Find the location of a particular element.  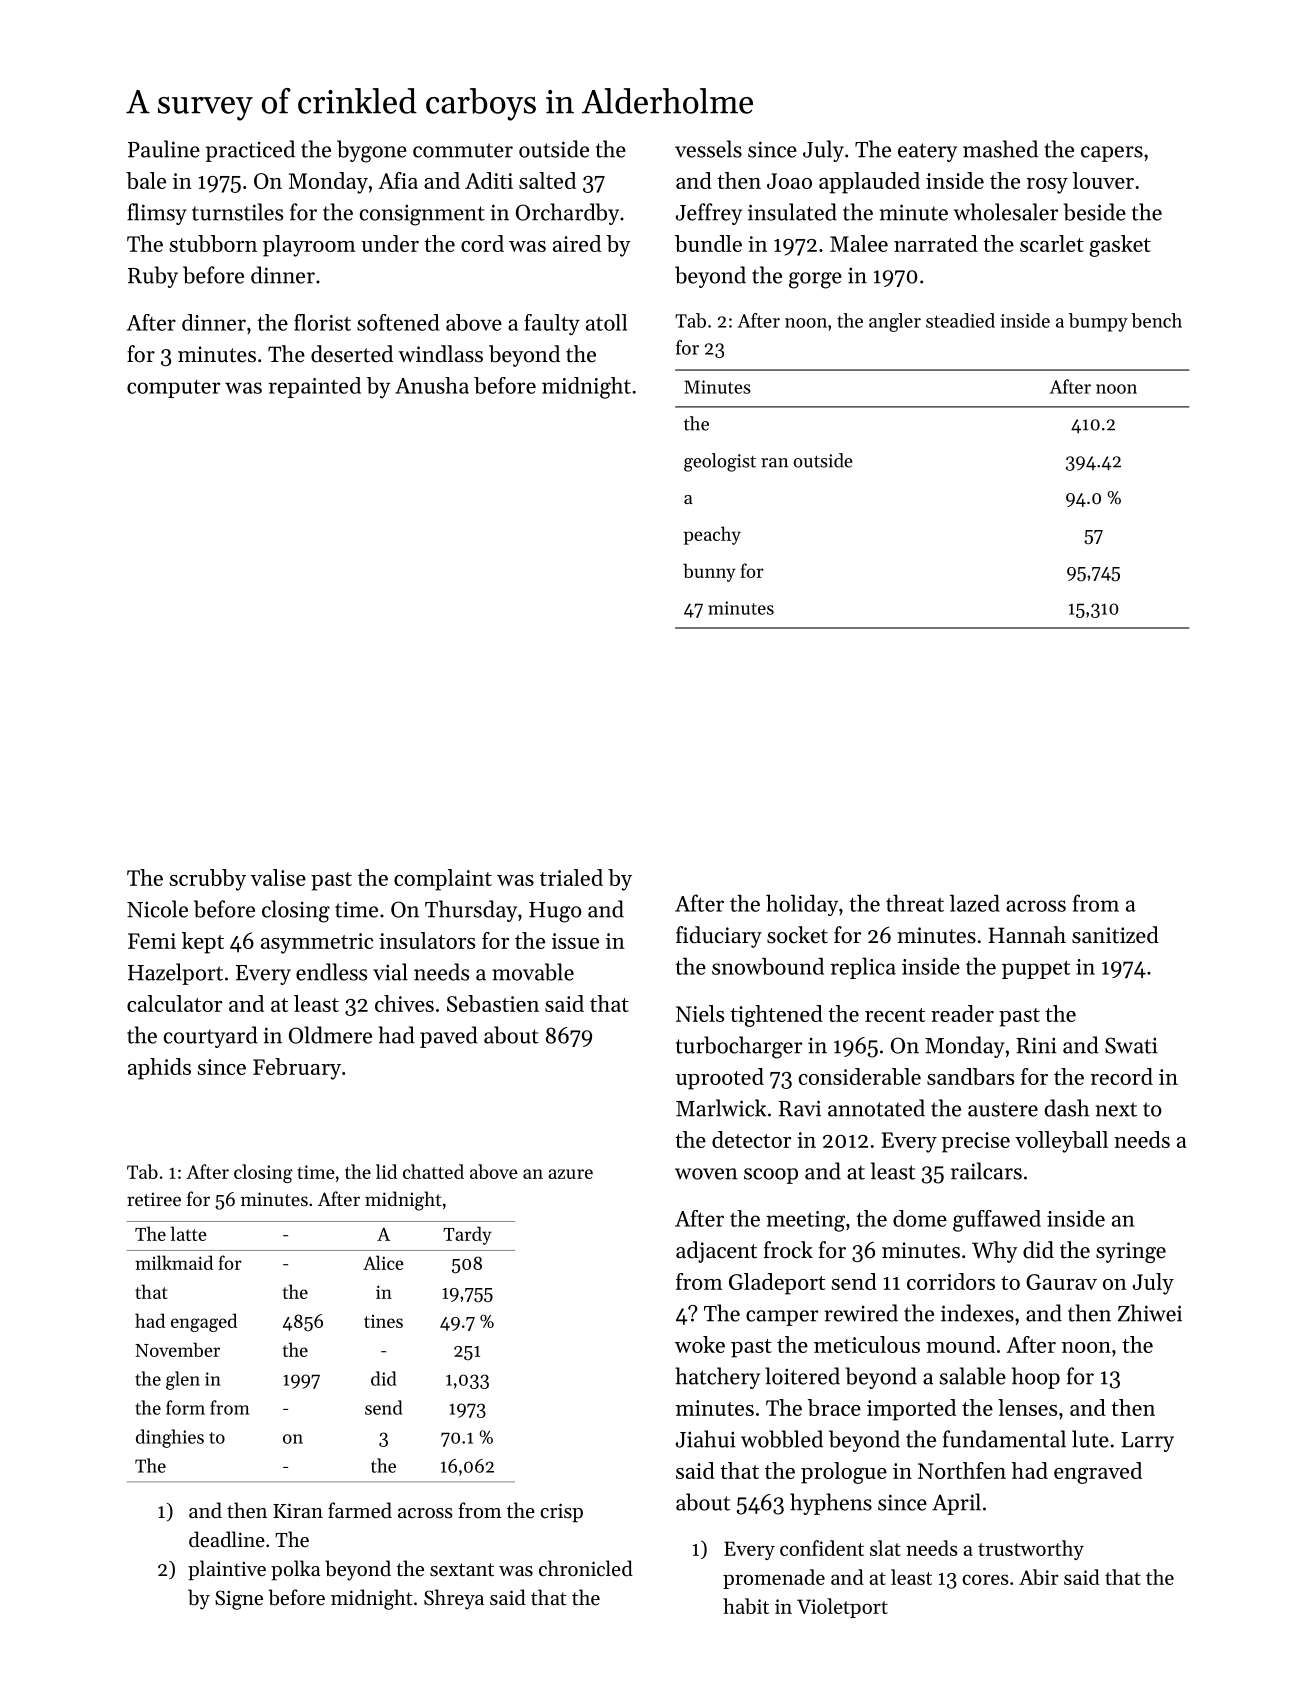

retiree is located at coordinates (154, 1199).
